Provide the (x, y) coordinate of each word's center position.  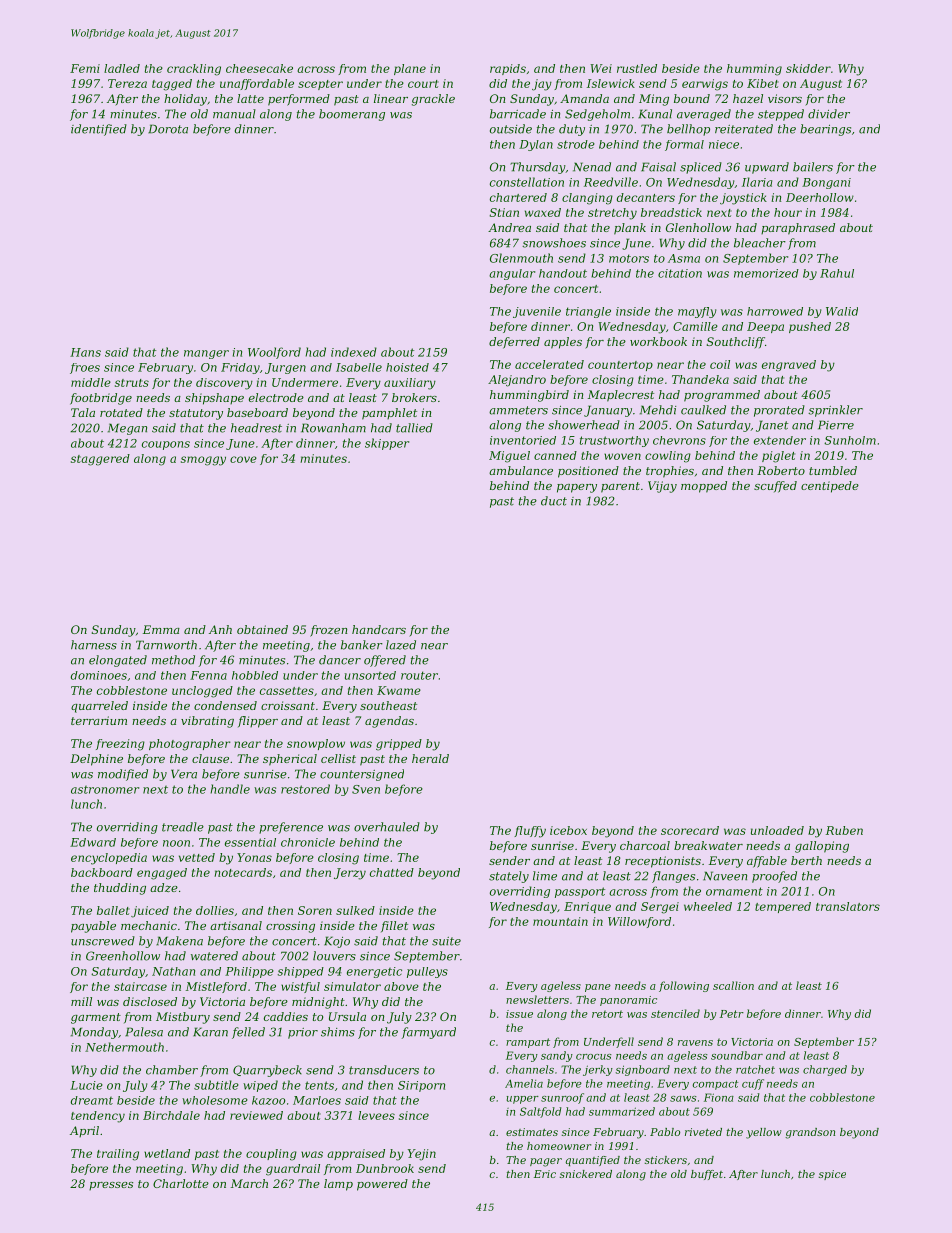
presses (111, 1186)
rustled (637, 68)
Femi (85, 68)
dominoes (99, 675)
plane (410, 69)
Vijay (662, 487)
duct (554, 501)
